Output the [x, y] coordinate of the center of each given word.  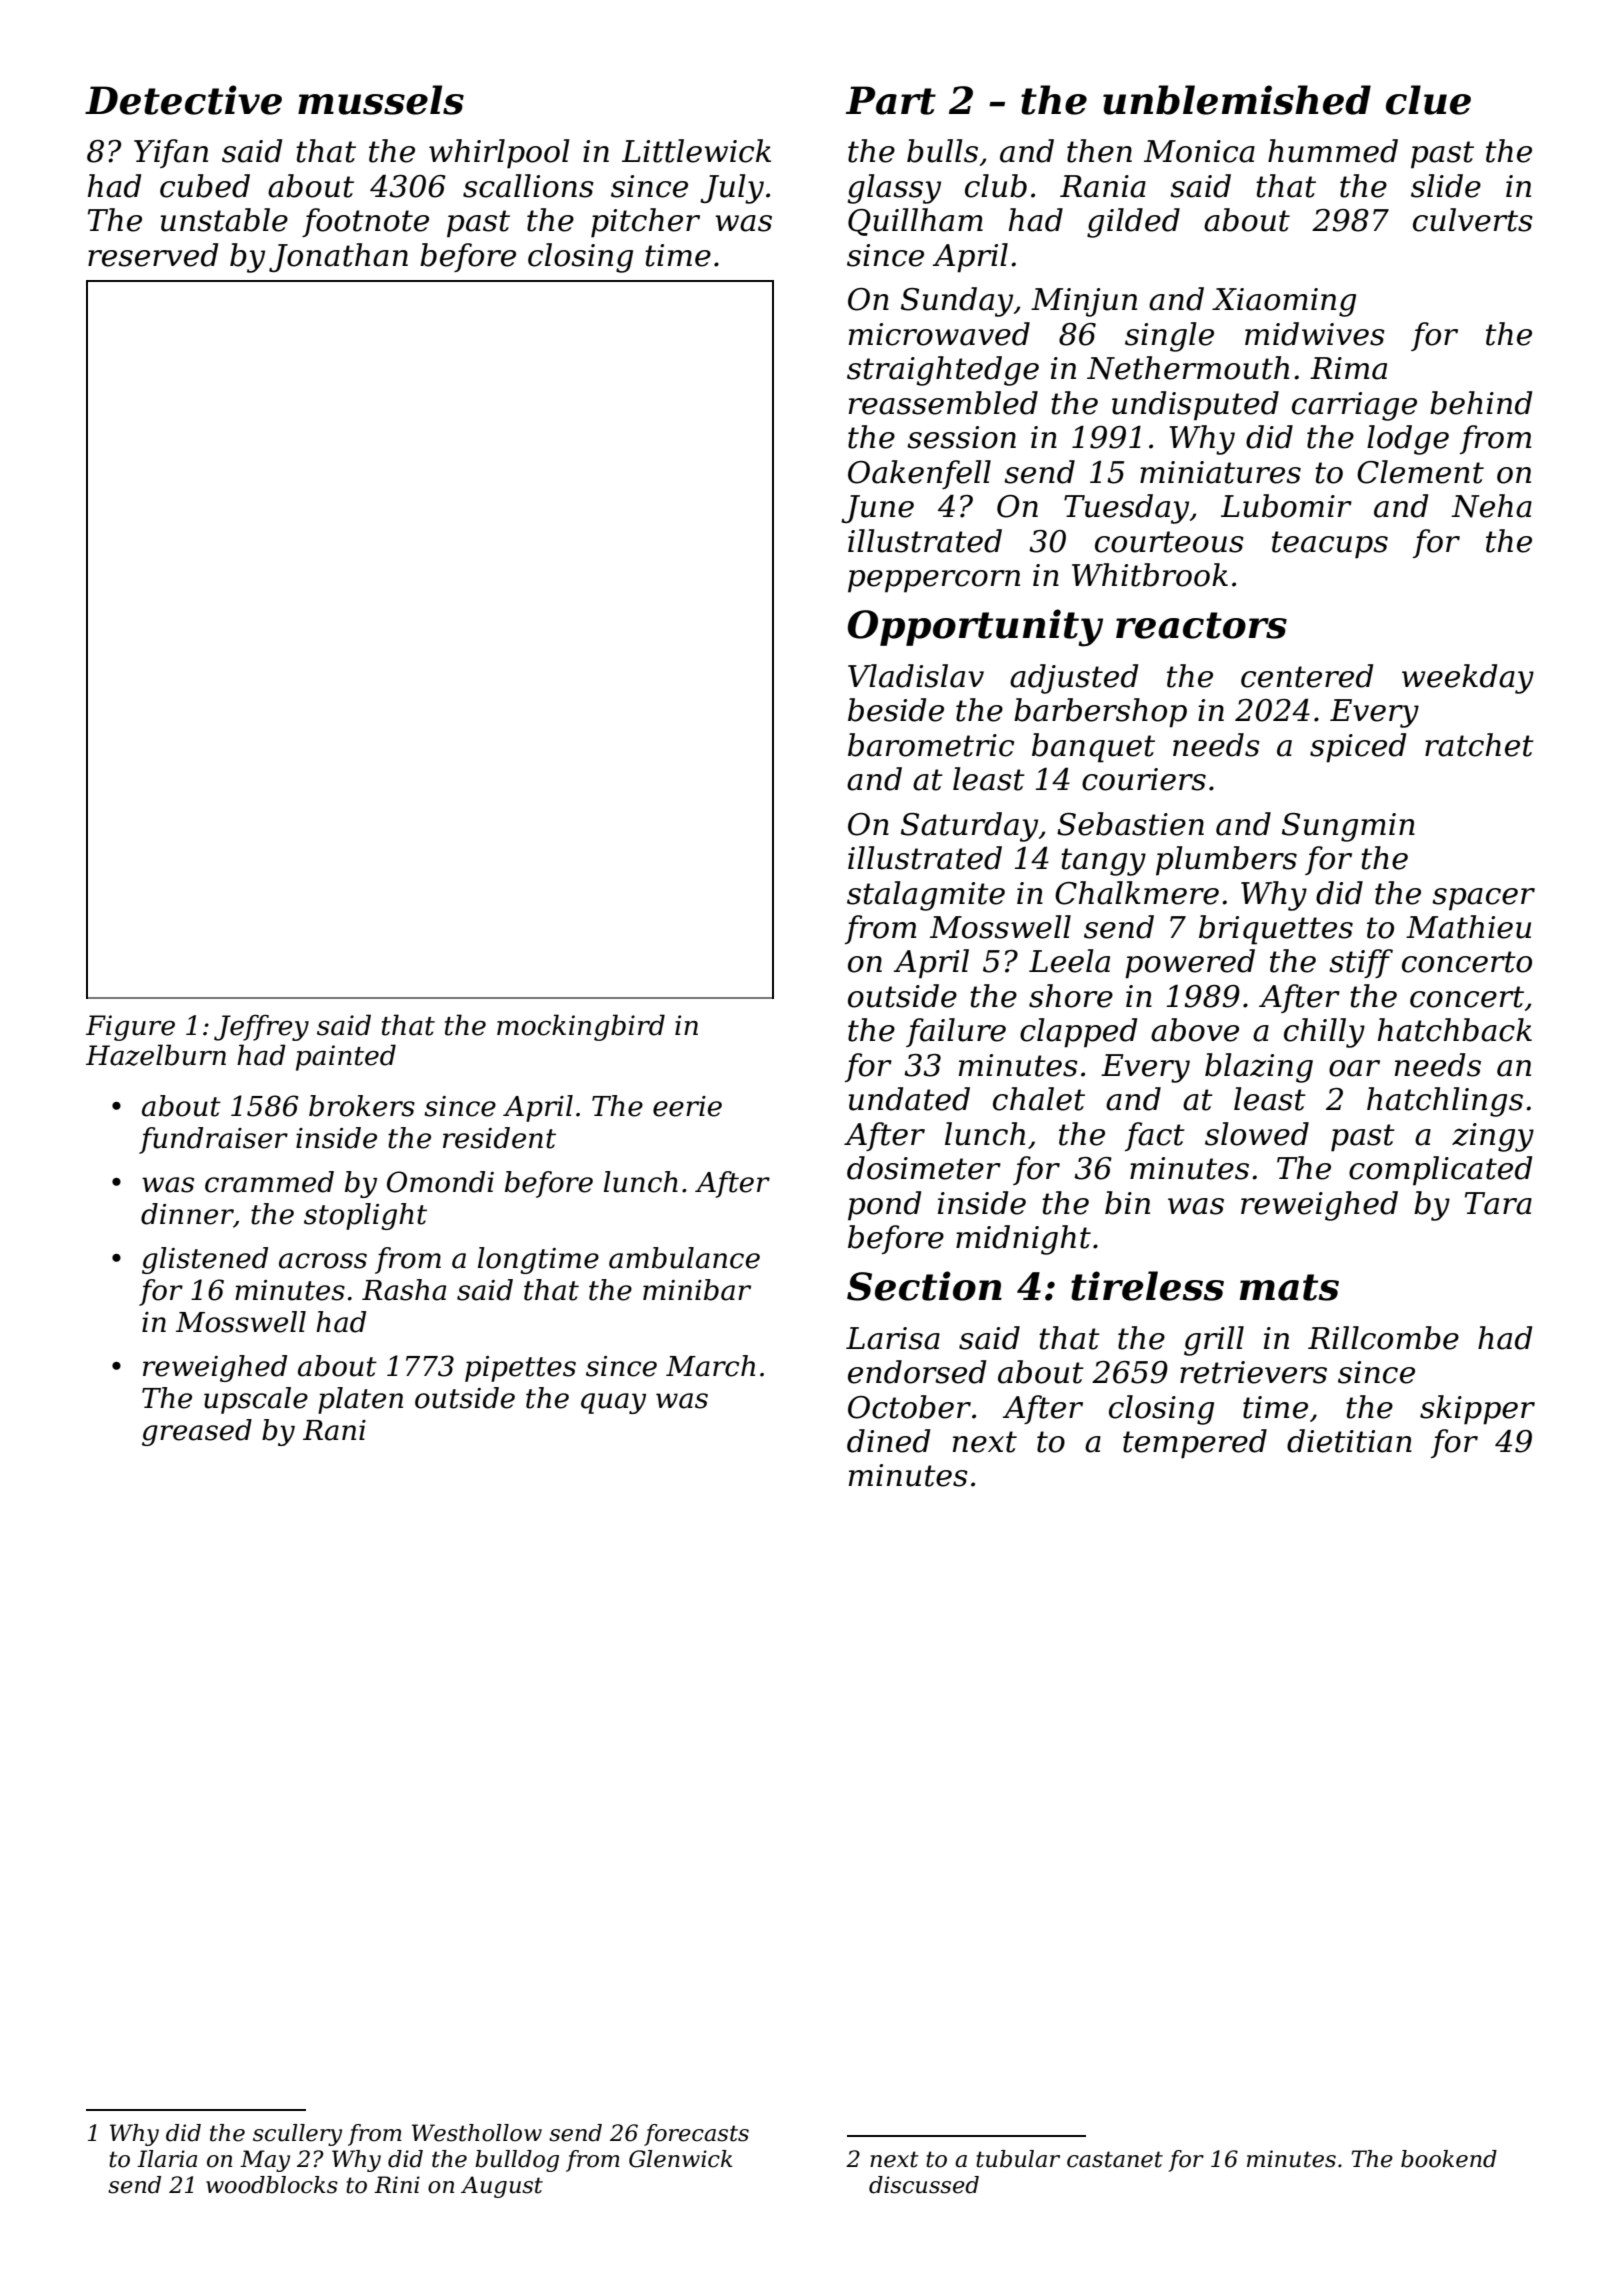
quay [613, 1403]
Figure [130, 1028]
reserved [153, 255]
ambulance [684, 1258]
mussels [381, 100]
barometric [931, 745]
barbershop [1100, 713]
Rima [1348, 368]
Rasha [404, 1290]
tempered [1195, 1444]
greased [197, 1432]
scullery [297, 2135]
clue [1428, 100]
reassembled [943, 403]
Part [891, 100]
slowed [1257, 1134]
